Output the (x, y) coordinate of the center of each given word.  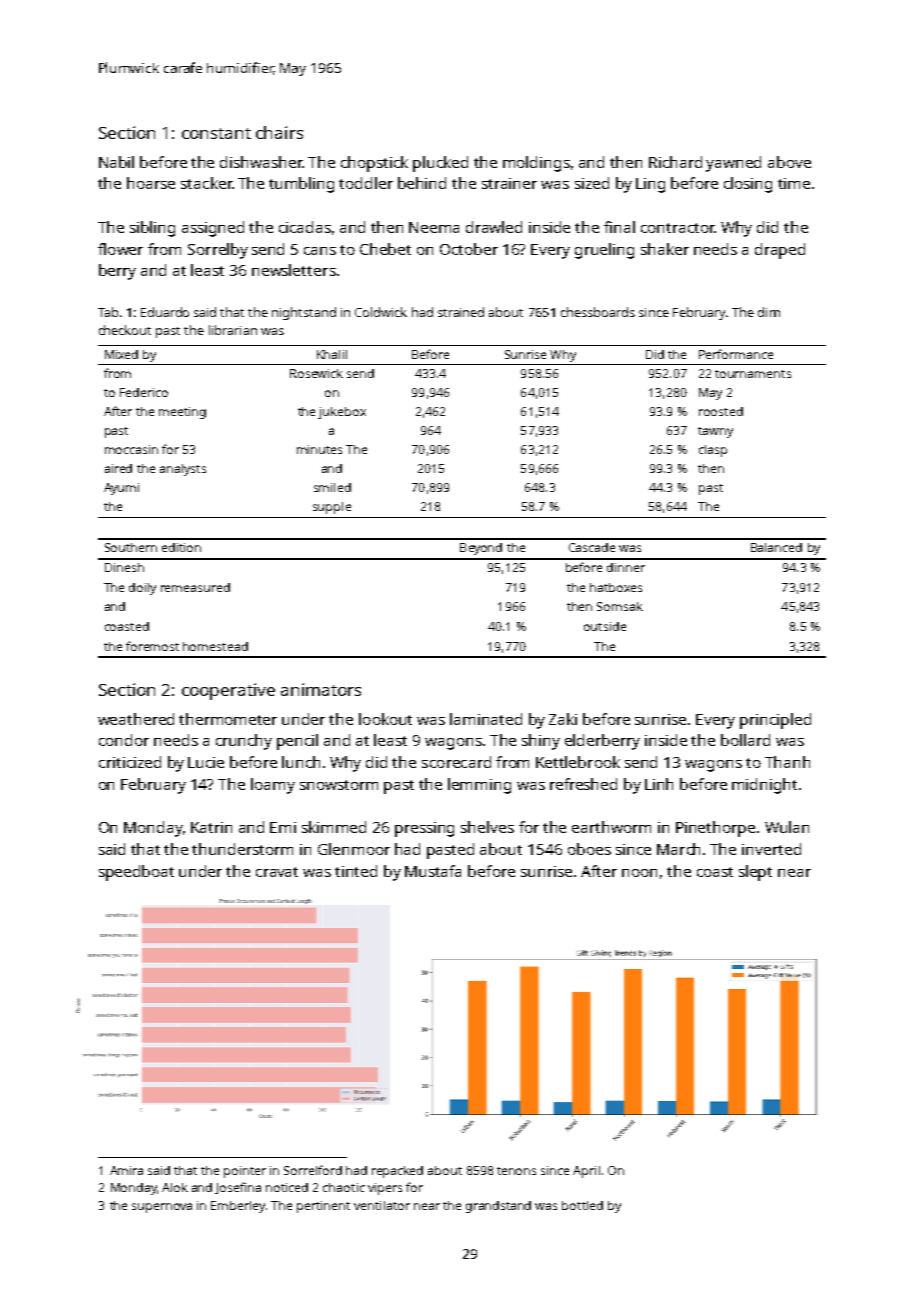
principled (775, 721)
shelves (487, 827)
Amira (126, 1170)
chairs (279, 132)
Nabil (116, 162)
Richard (675, 162)
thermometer (228, 719)
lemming (479, 786)
